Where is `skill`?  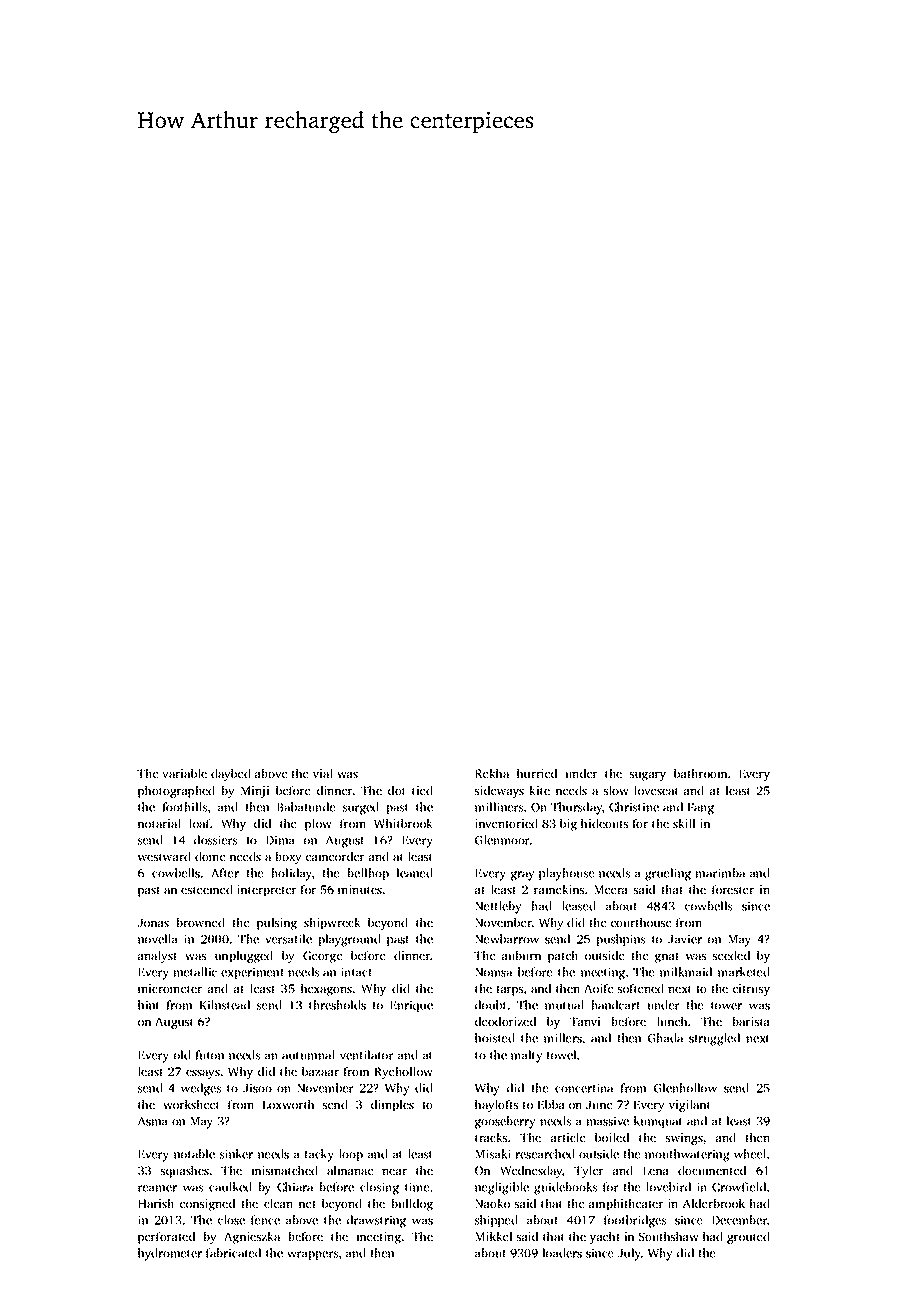 skill is located at coordinates (684, 823).
